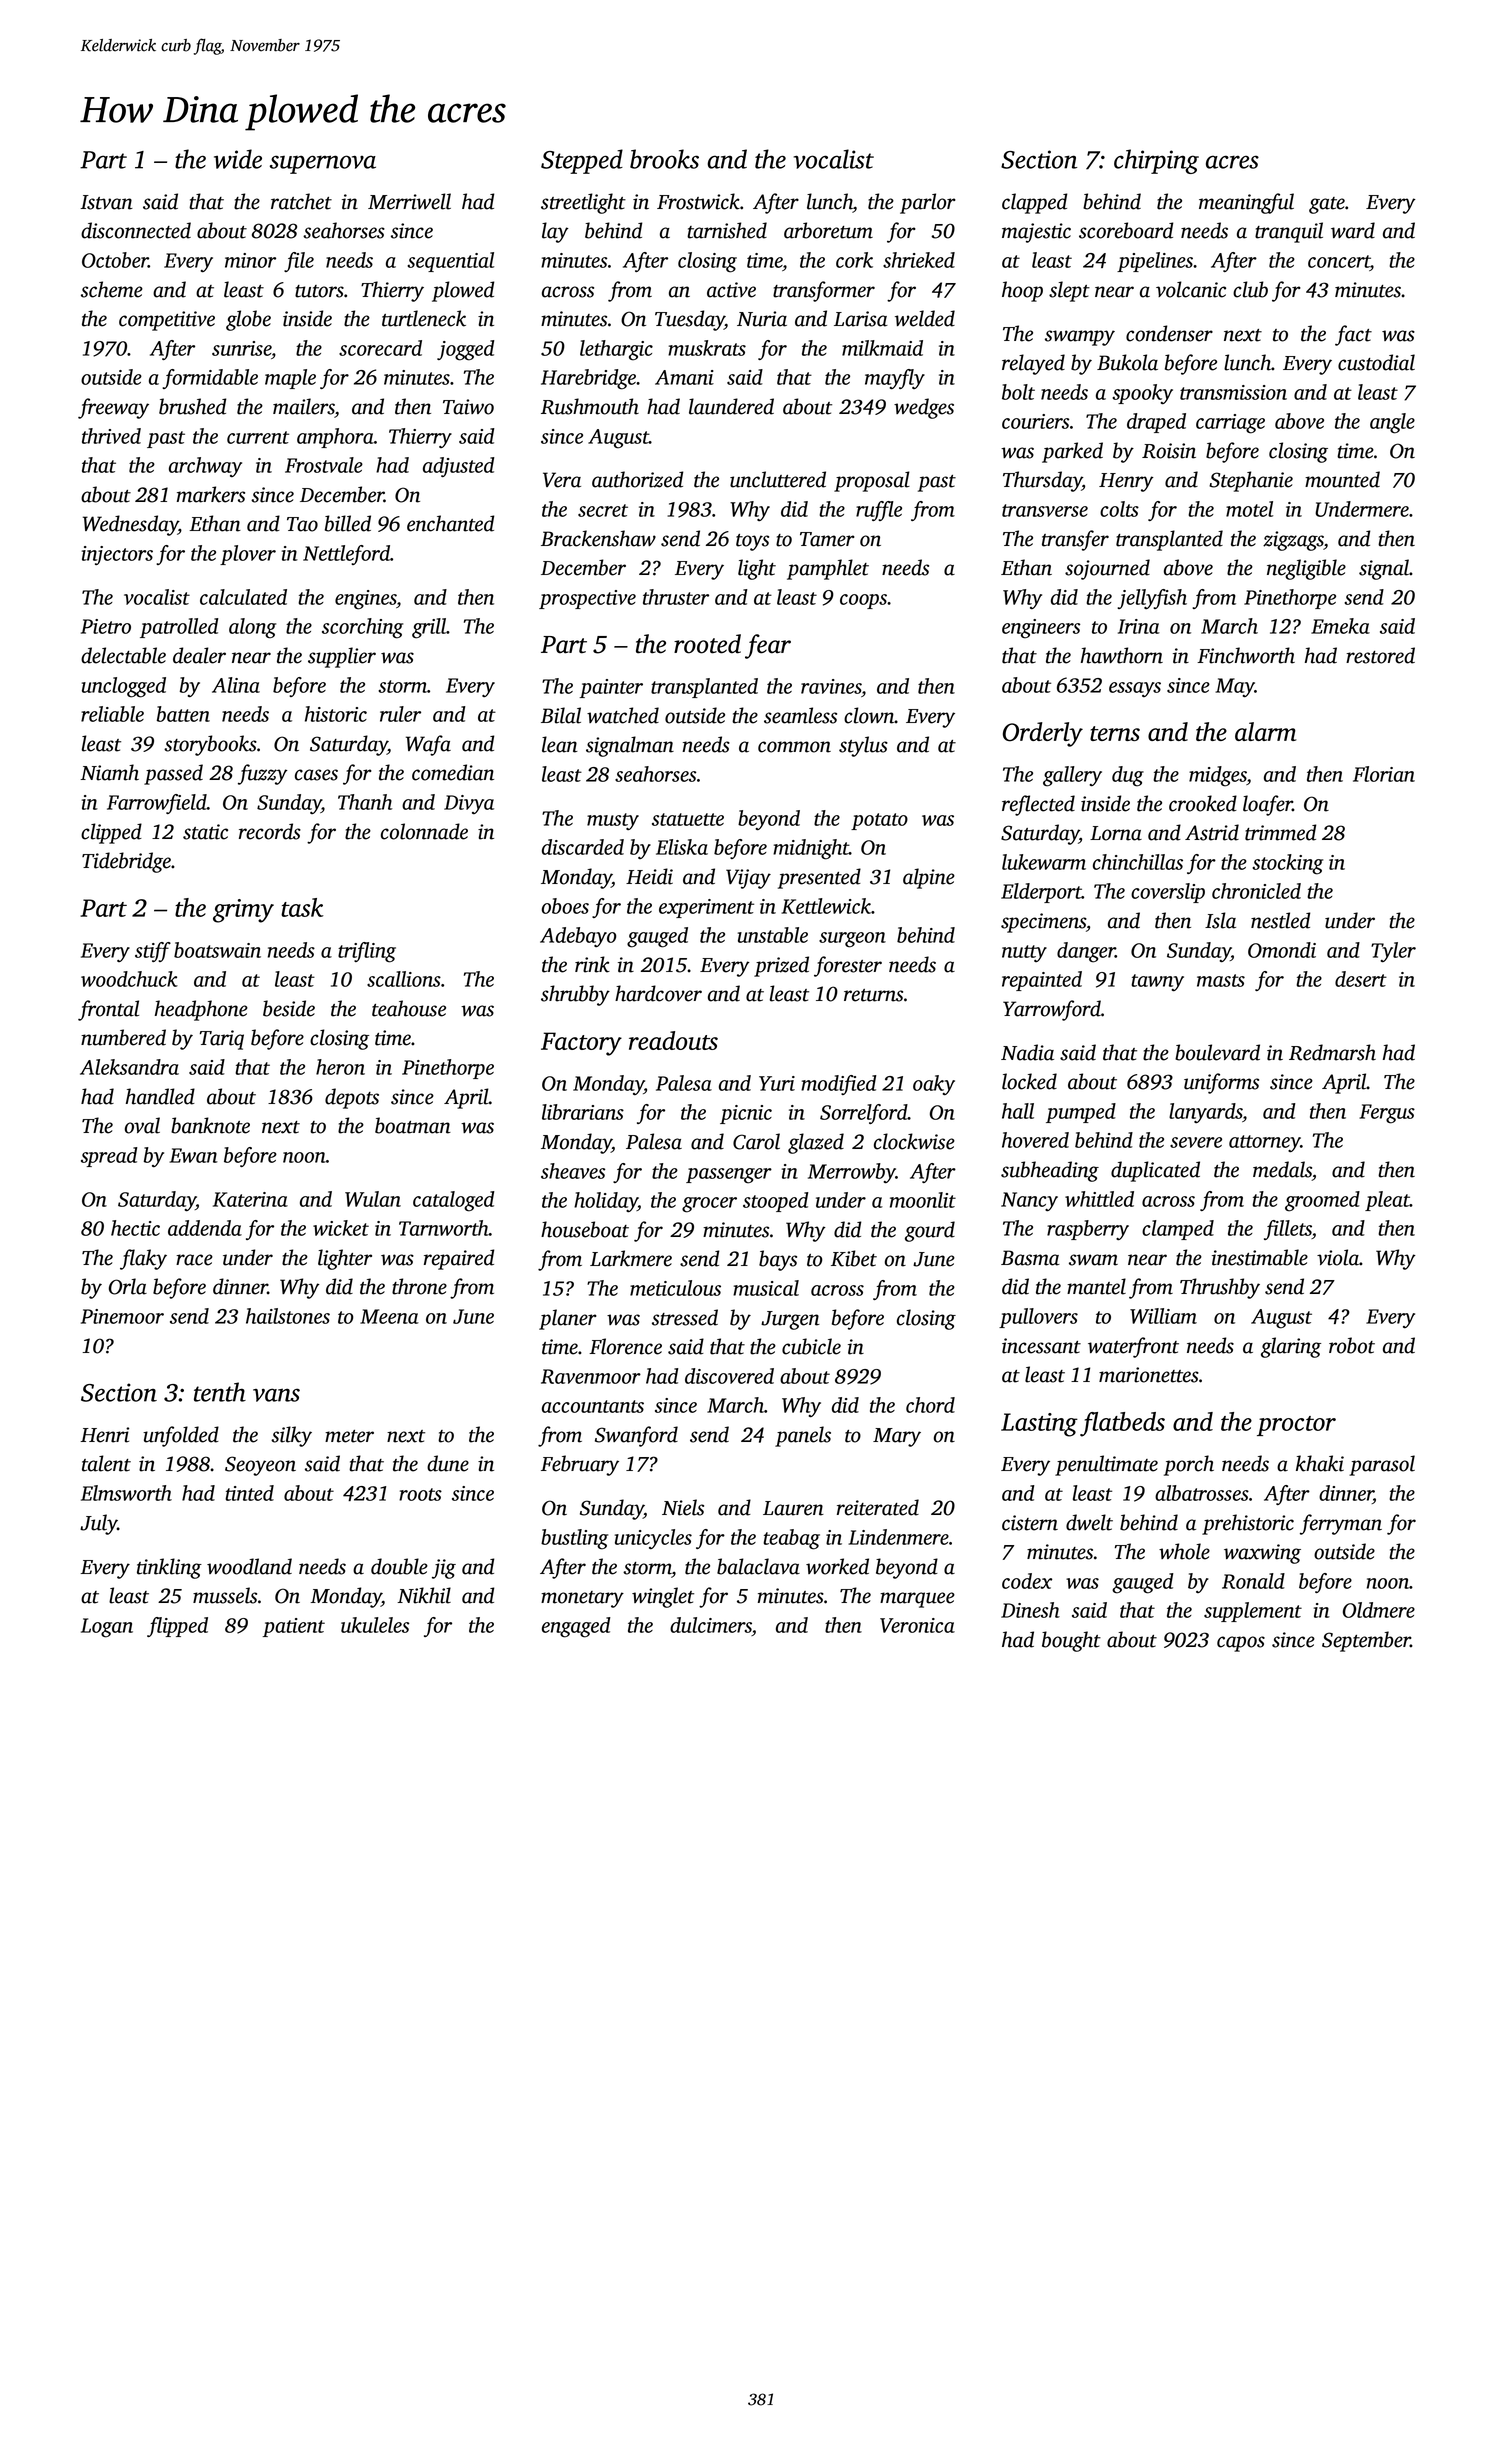  I want to click on authorized, so click(637, 479).
